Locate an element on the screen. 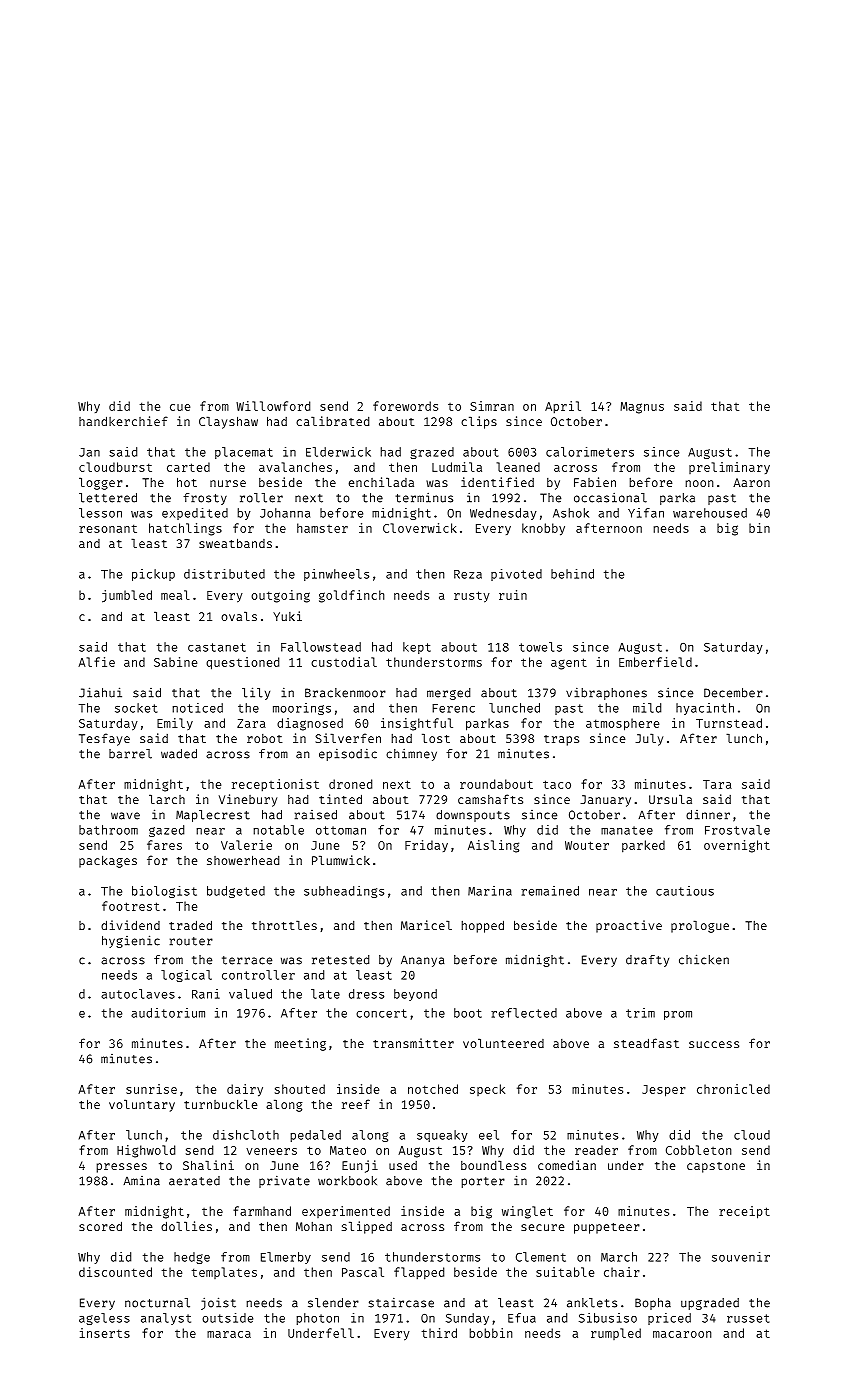 This screenshot has width=849, height=1400. Simran is located at coordinates (492, 406).
